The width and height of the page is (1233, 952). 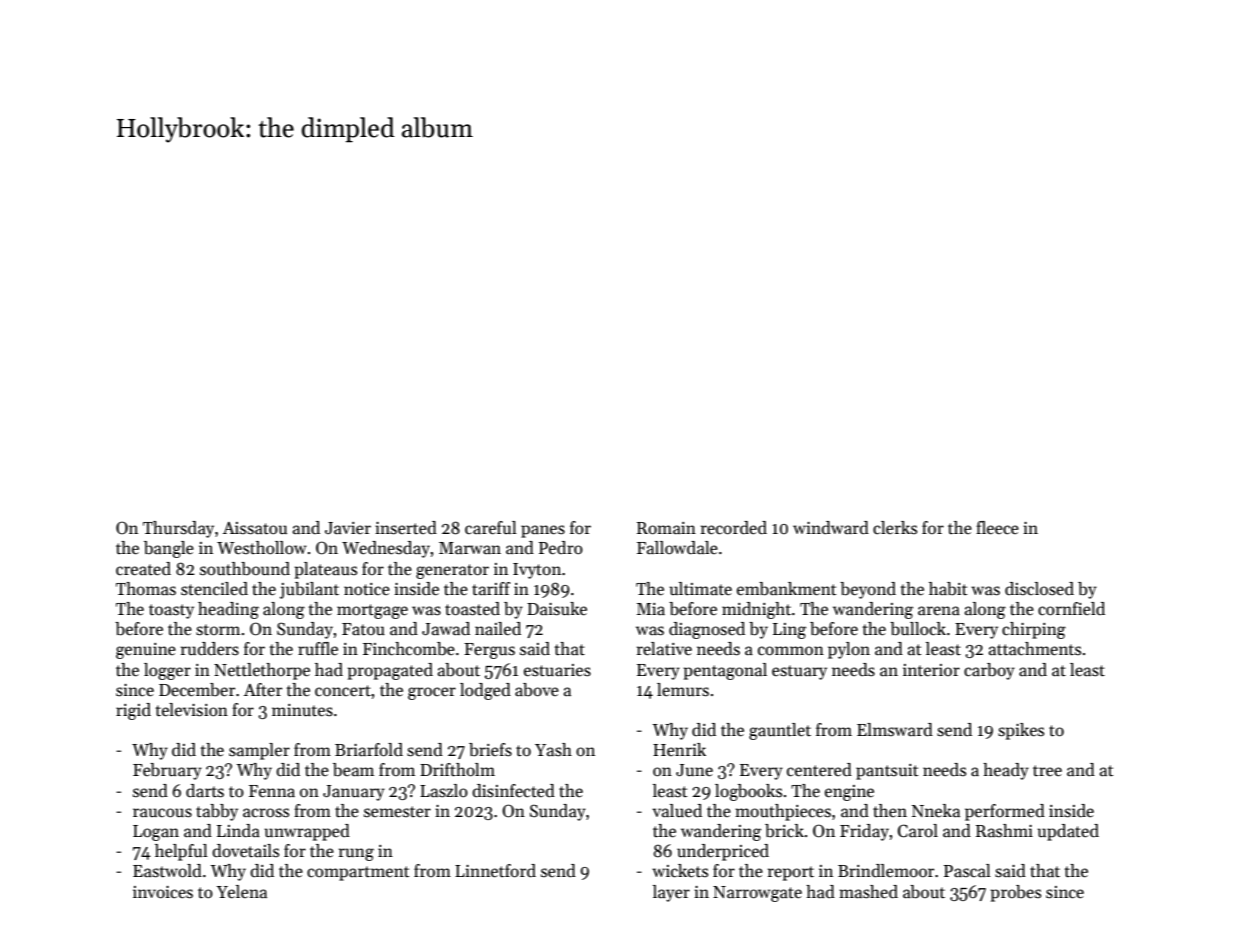 What do you see at coordinates (353, 770) in the page?
I see `beam` at bounding box center [353, 770].
